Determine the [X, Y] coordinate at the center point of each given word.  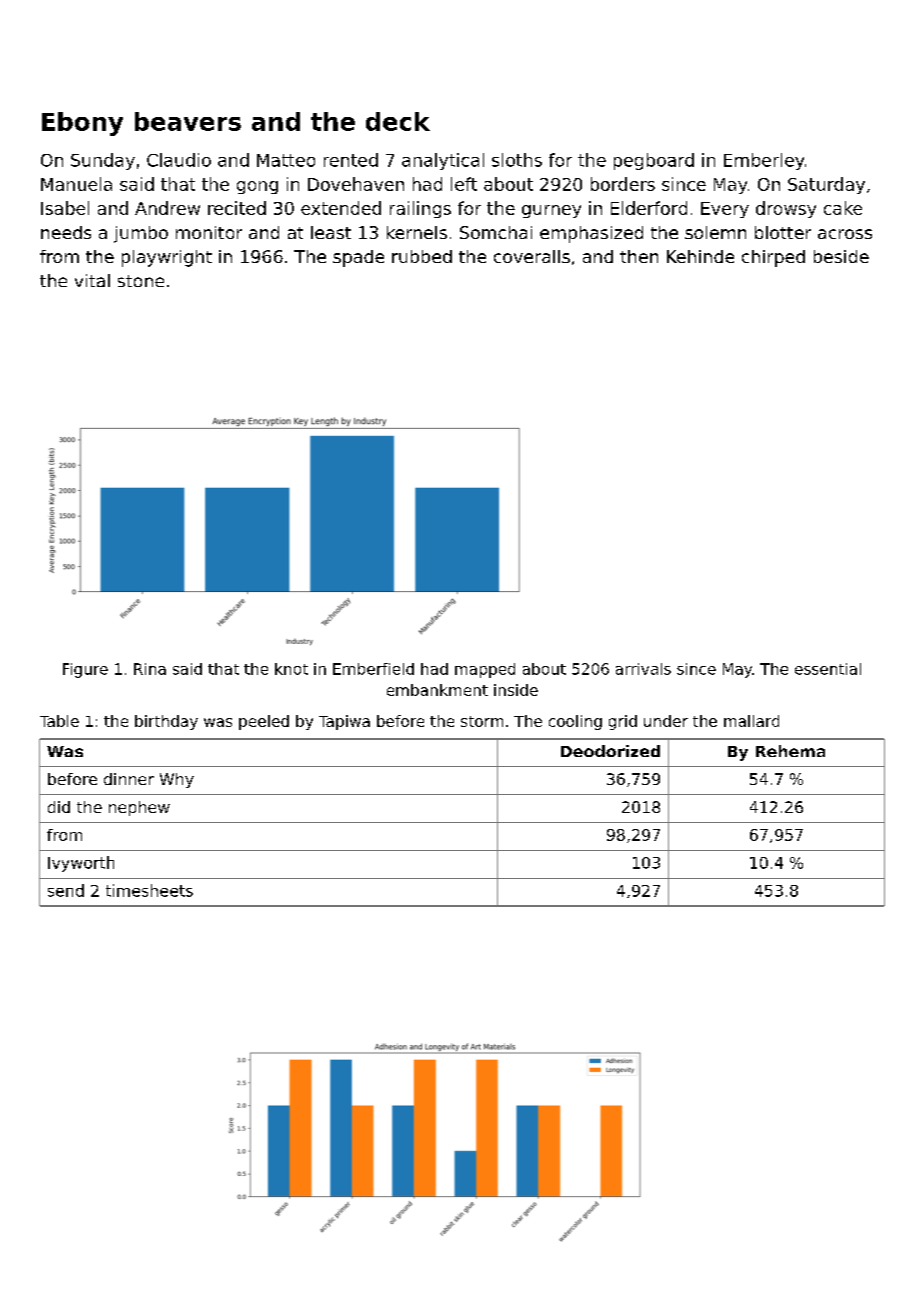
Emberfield [373, 669]
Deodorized [610, 751]
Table [59, 721]
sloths [517, 160]
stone [141, 281]
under [666, 721]
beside [841, 256]
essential [828, 669]
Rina [150, 669]
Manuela [76, 184]
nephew [139, 808]
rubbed [422, 256]
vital [92, 280]
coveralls [532, 256]
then [639, 256]
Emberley [764, 161]
